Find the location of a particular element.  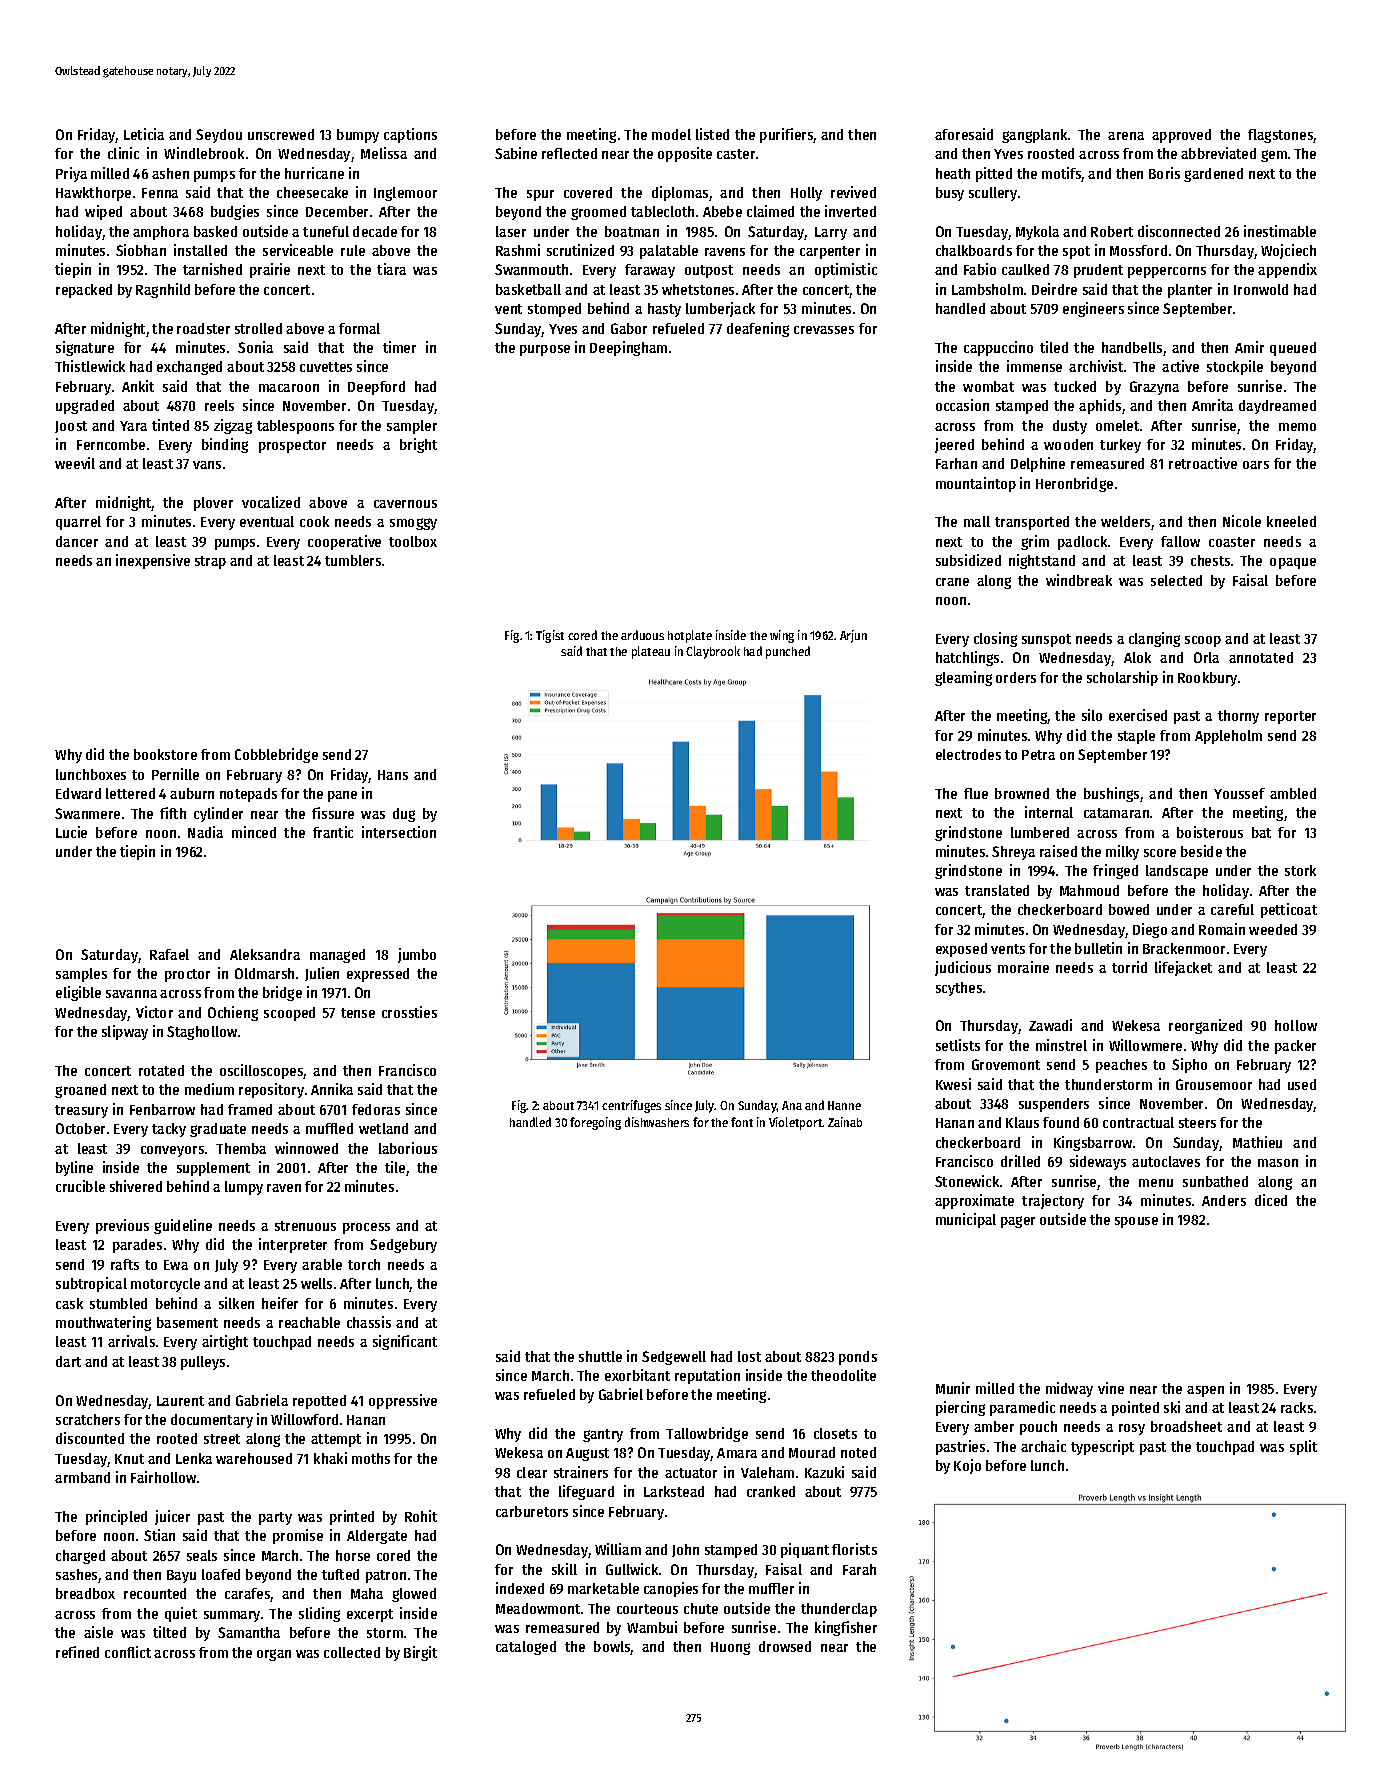

scythes is located at coordinates (959, 989).
